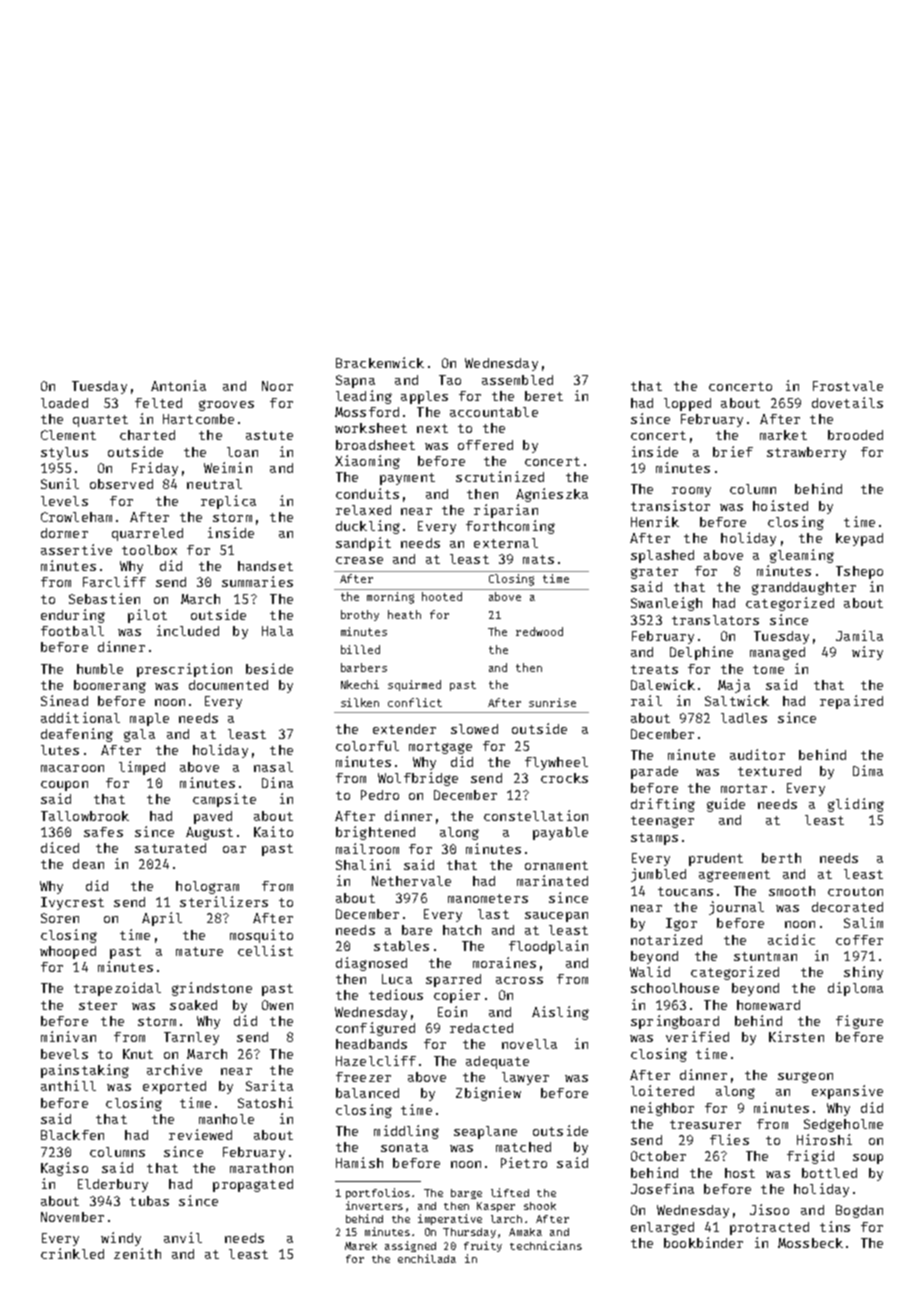  I want to click on grindstone, so click(212, 989).
